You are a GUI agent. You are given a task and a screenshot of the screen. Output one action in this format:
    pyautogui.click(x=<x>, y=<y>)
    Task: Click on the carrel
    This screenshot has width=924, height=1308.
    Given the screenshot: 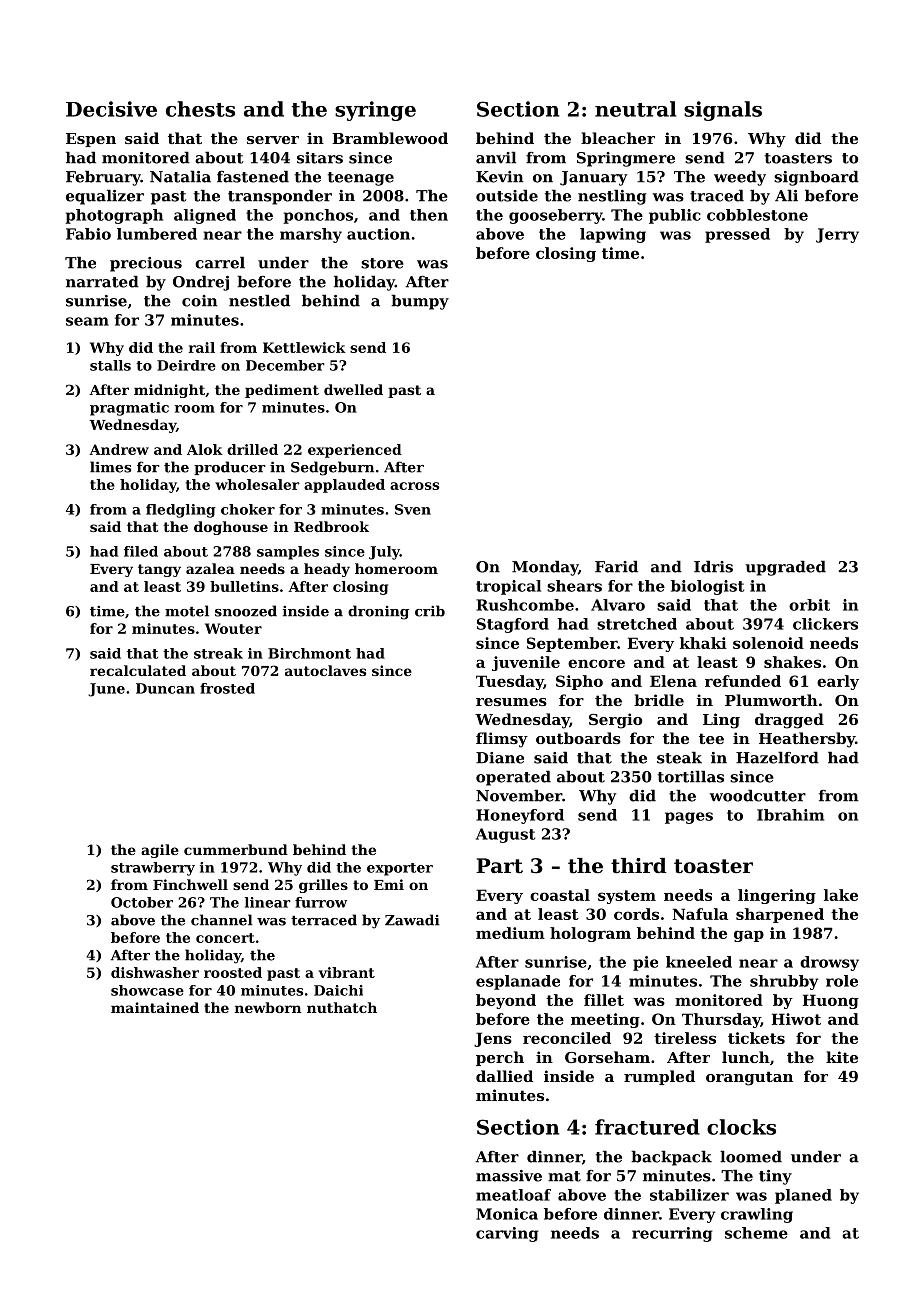 What is the action you would take?
    pyautogui.click(x=220, y=262)
